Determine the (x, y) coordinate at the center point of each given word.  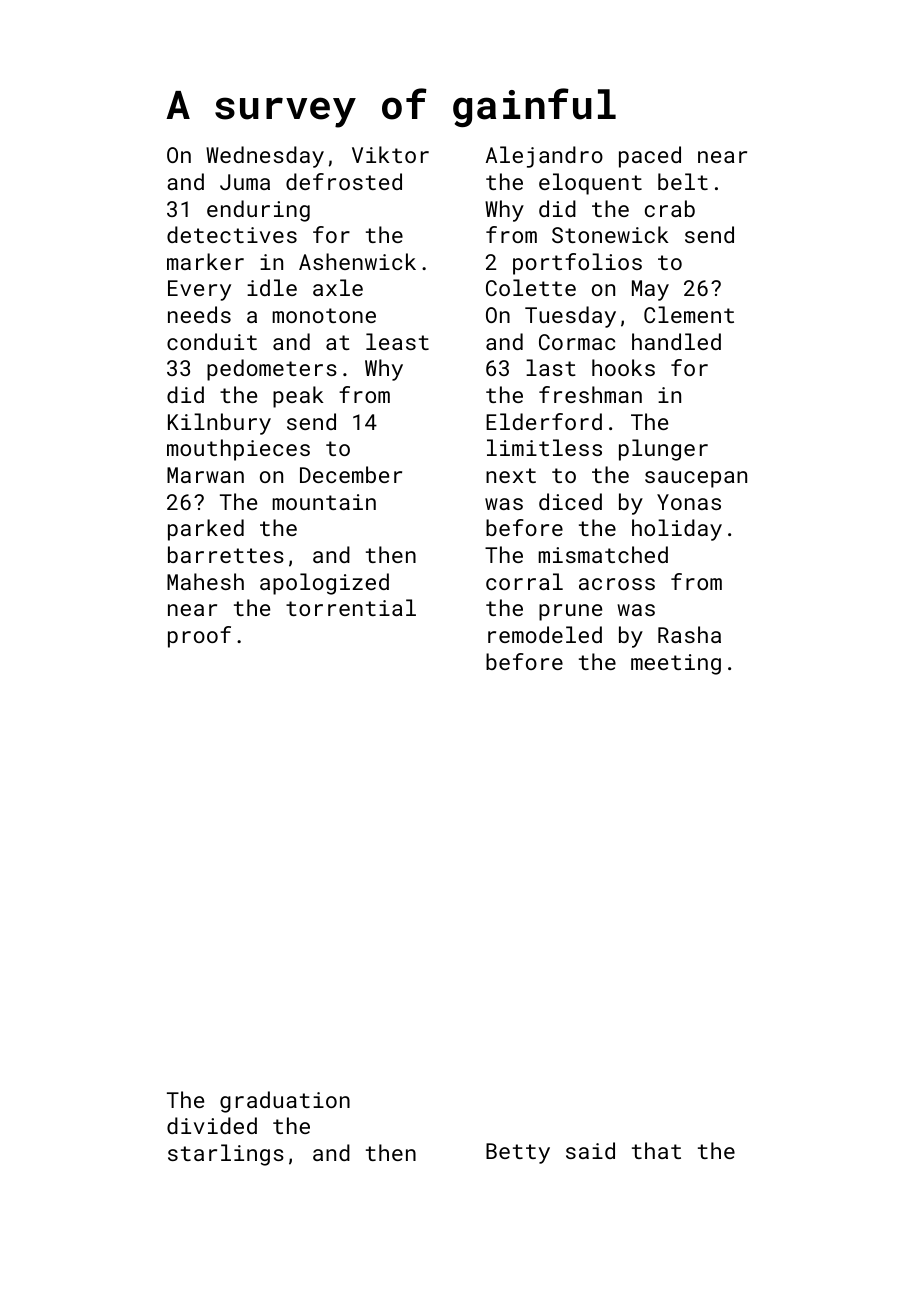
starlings (226, 1155)
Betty (518, 1153)
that (656, 1150)
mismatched (603, 554)
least (397, 341)
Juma (245, 182)
